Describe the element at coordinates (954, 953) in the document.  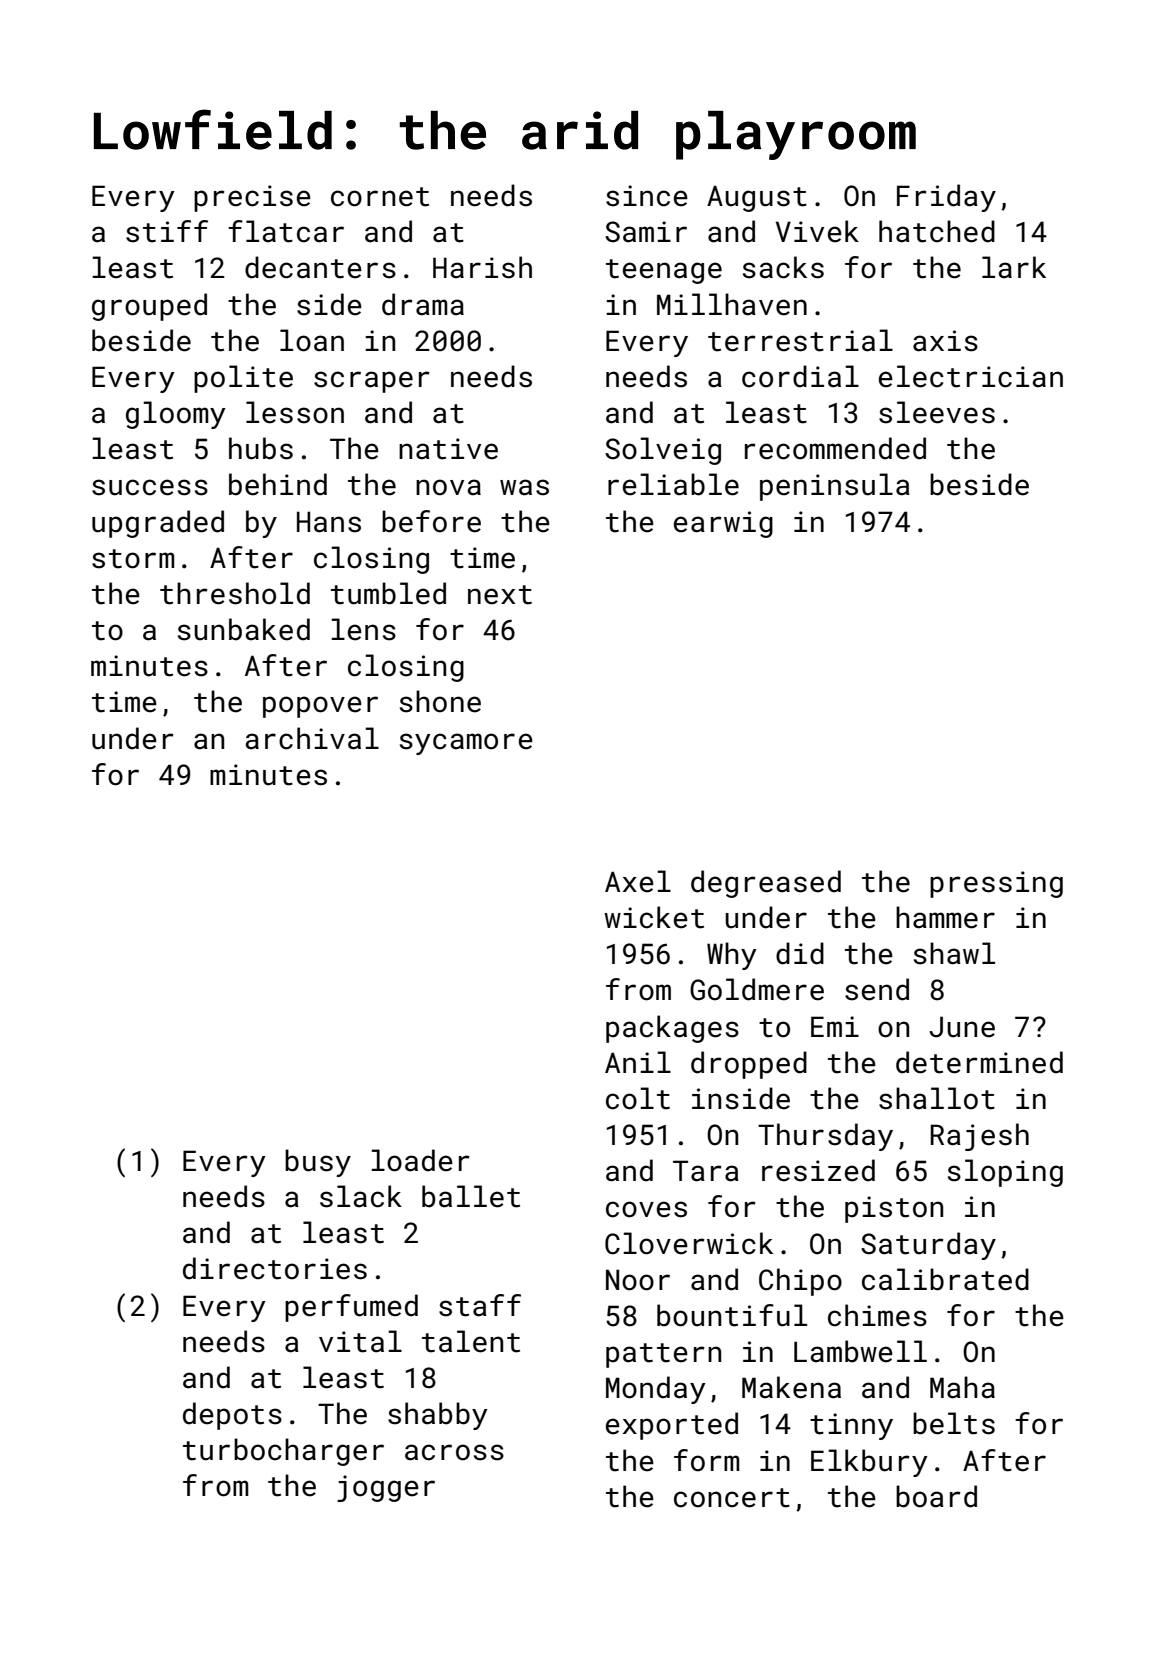
I see `shawl` at that location.
